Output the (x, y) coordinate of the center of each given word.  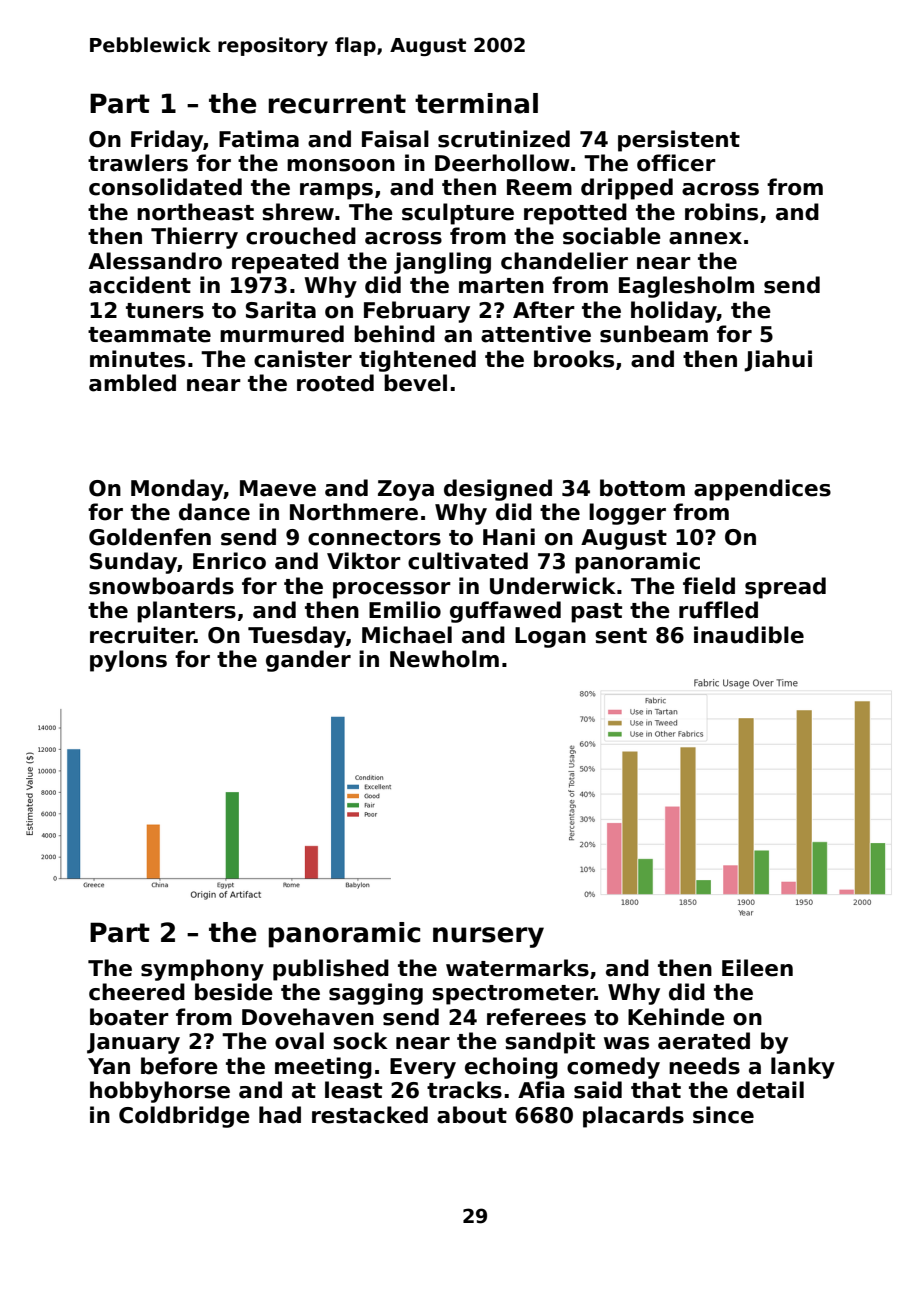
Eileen (757, 968)
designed (498, 490)
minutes (137, 359)
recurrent (337, 104)
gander (308, 661)
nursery (488, 937)
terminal (476, 103)
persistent (679, 141)
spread (785, 588)
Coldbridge (184, 1117)
